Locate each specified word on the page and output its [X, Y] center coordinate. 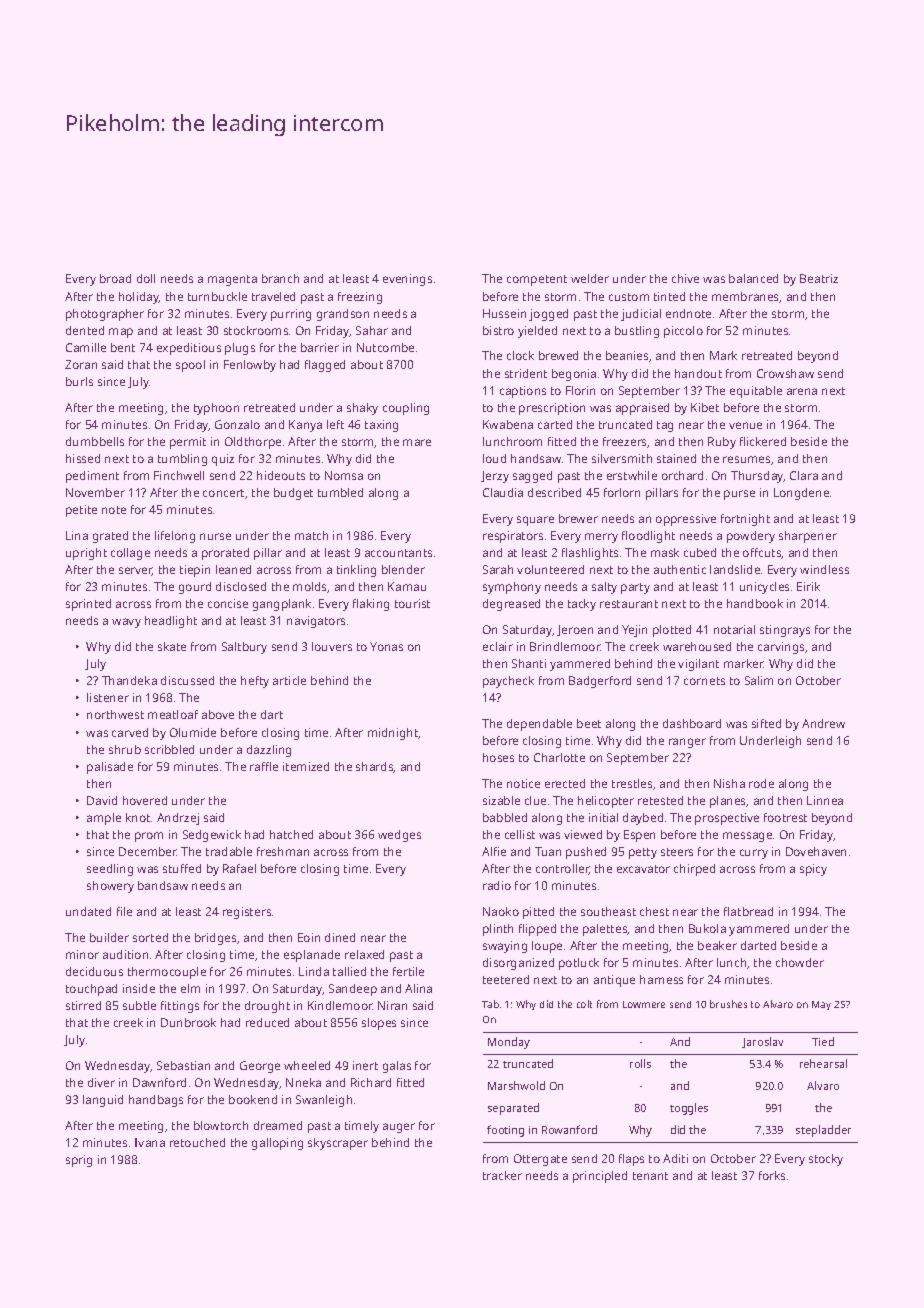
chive [685, 278]
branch [280, 278]
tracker [502, 1175]
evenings [407, 280]
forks [772, 1175]
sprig [79, 1161]
